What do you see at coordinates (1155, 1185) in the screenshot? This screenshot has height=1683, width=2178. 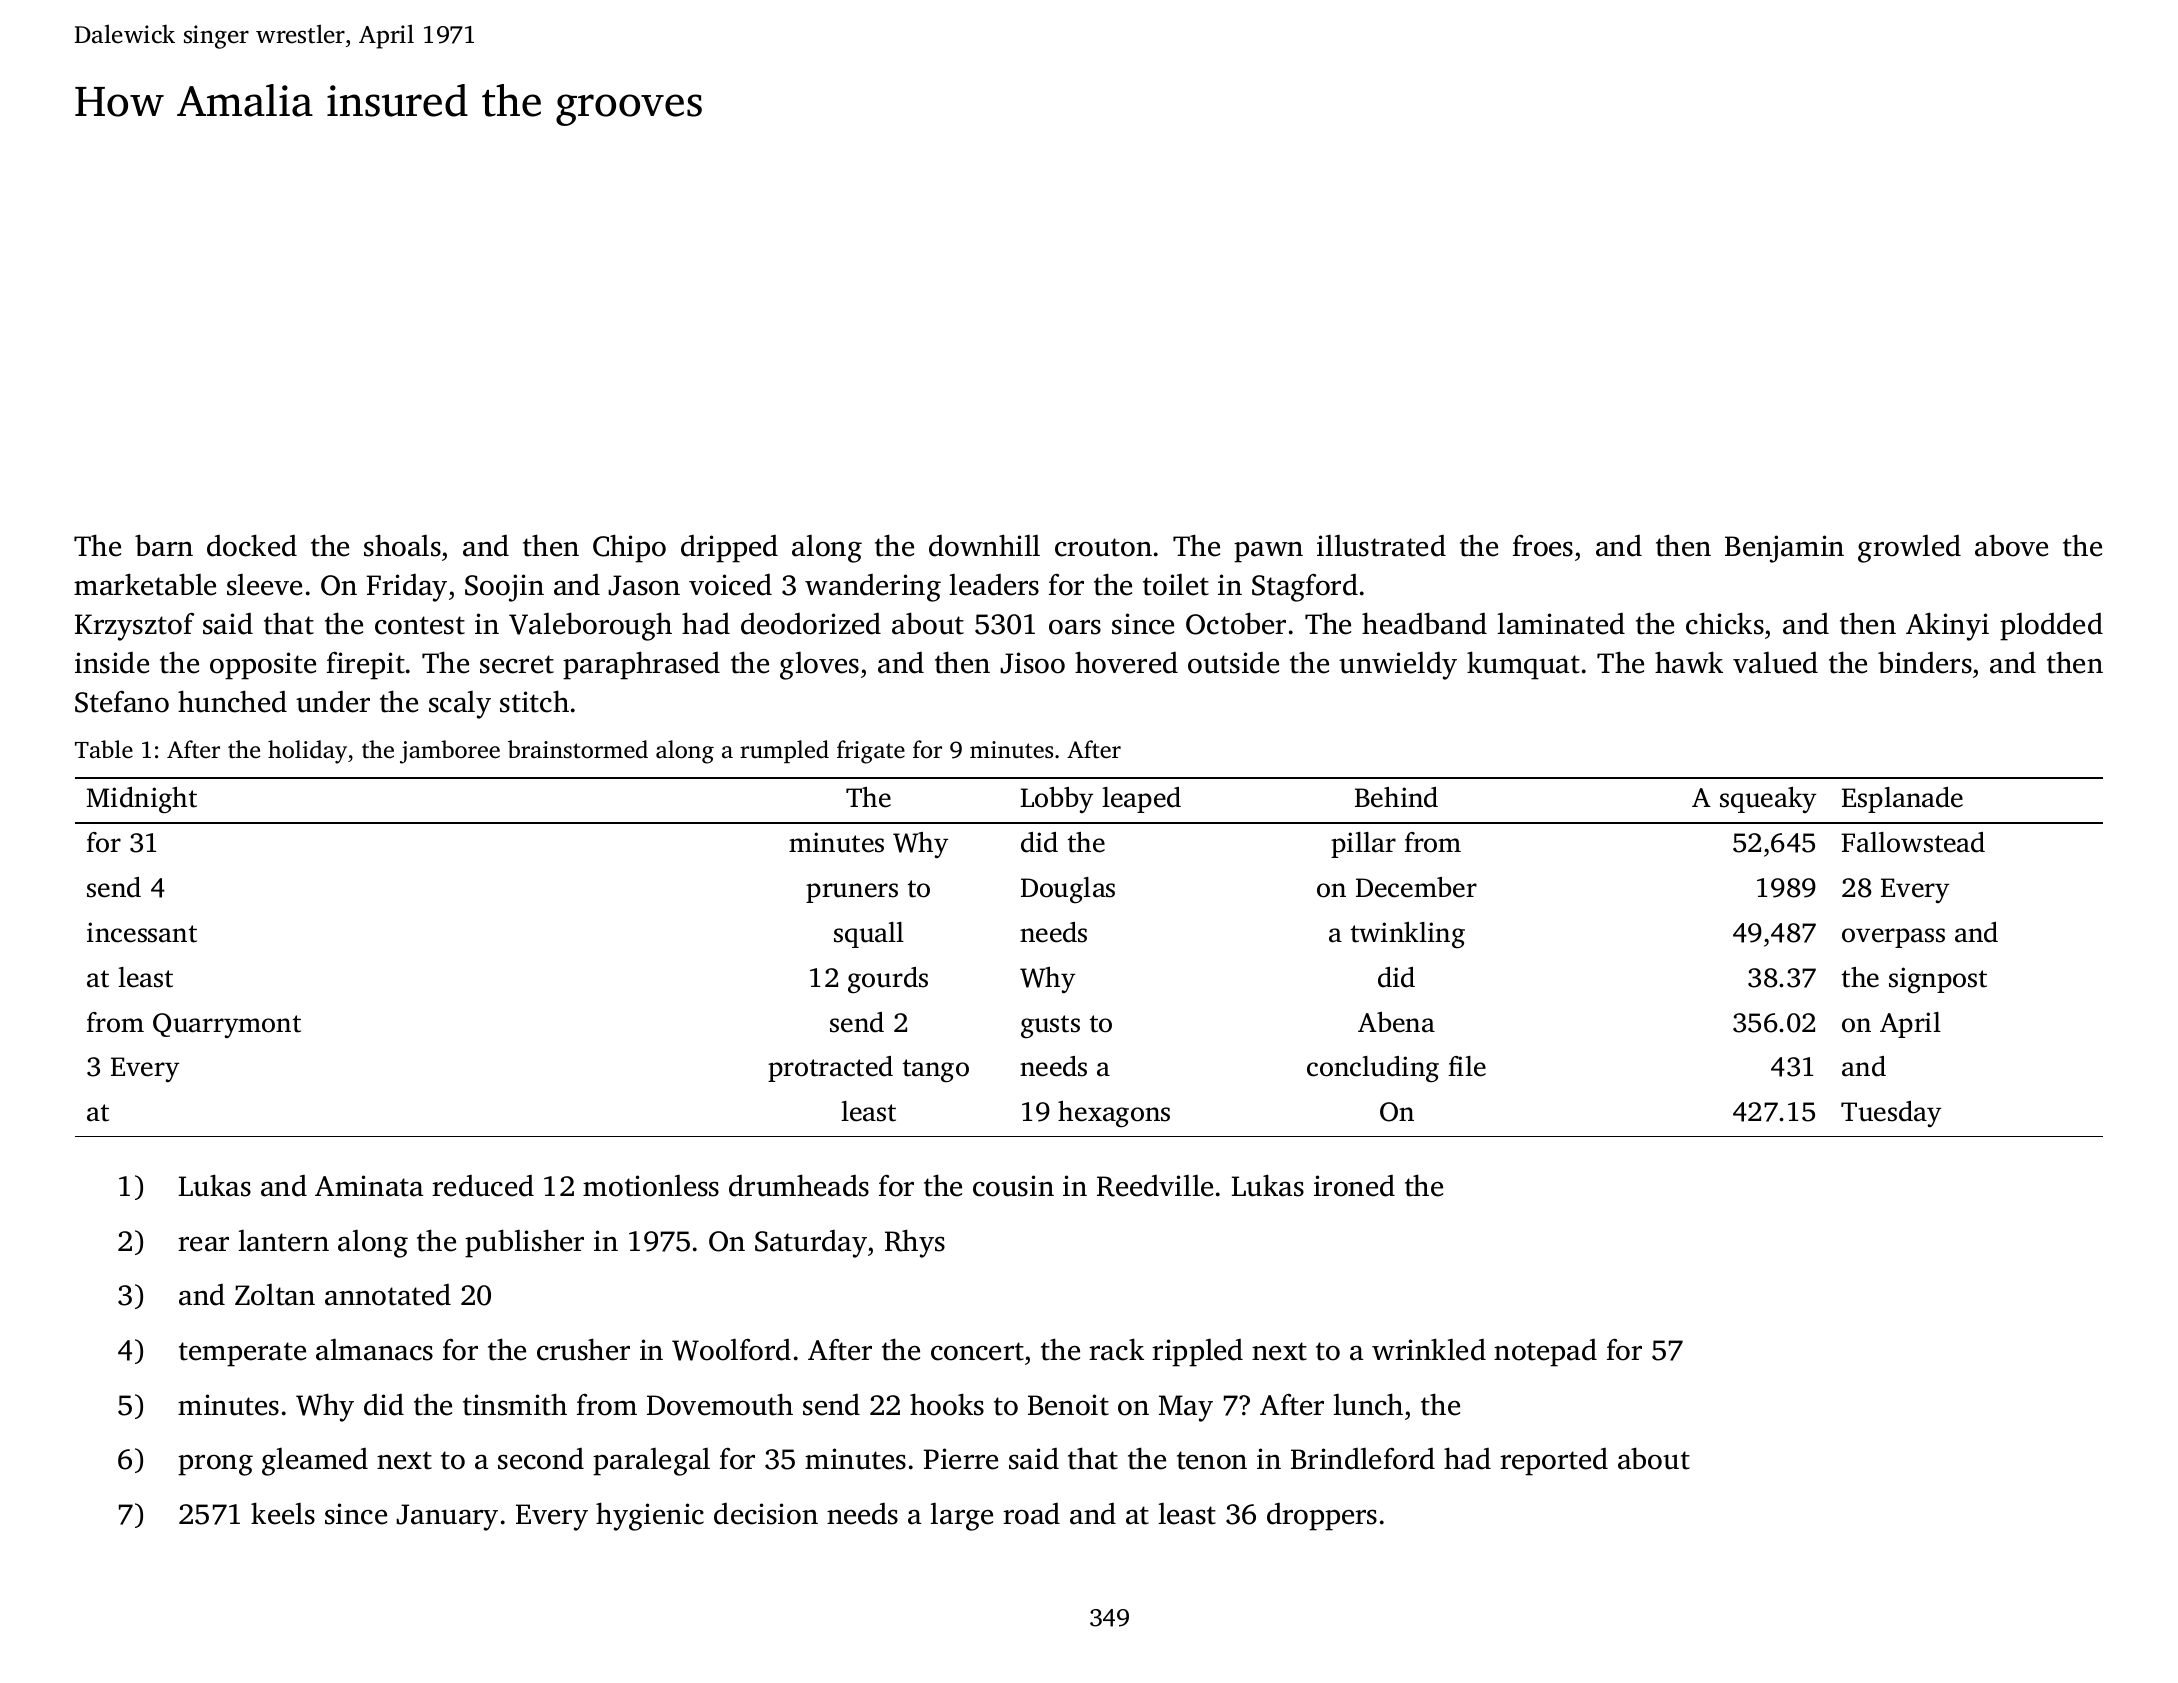 I see `Reedville` at bounding box center [1155, 1185].
